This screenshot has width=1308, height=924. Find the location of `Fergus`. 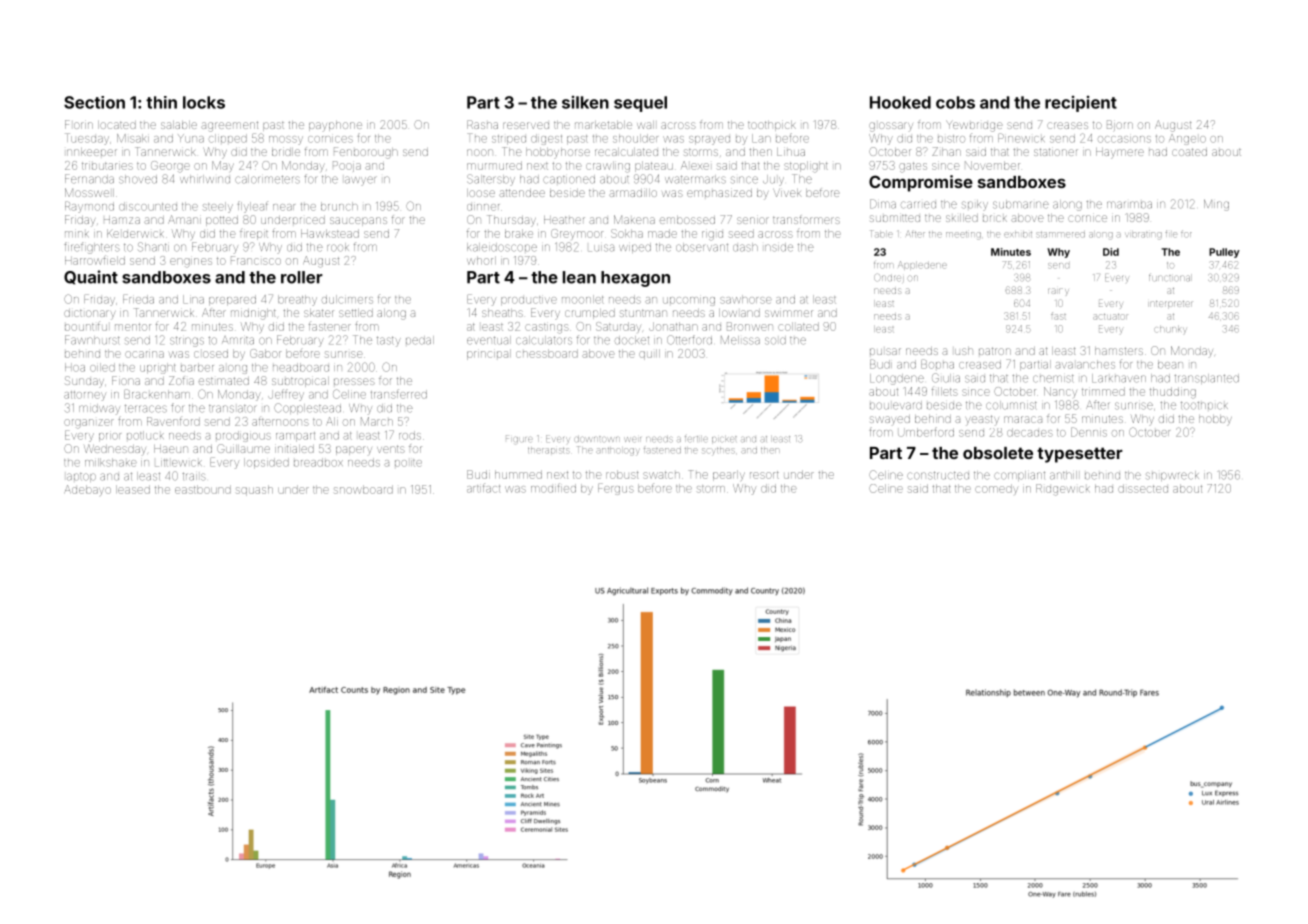

Fergus is located at coordinates (616, 489).
